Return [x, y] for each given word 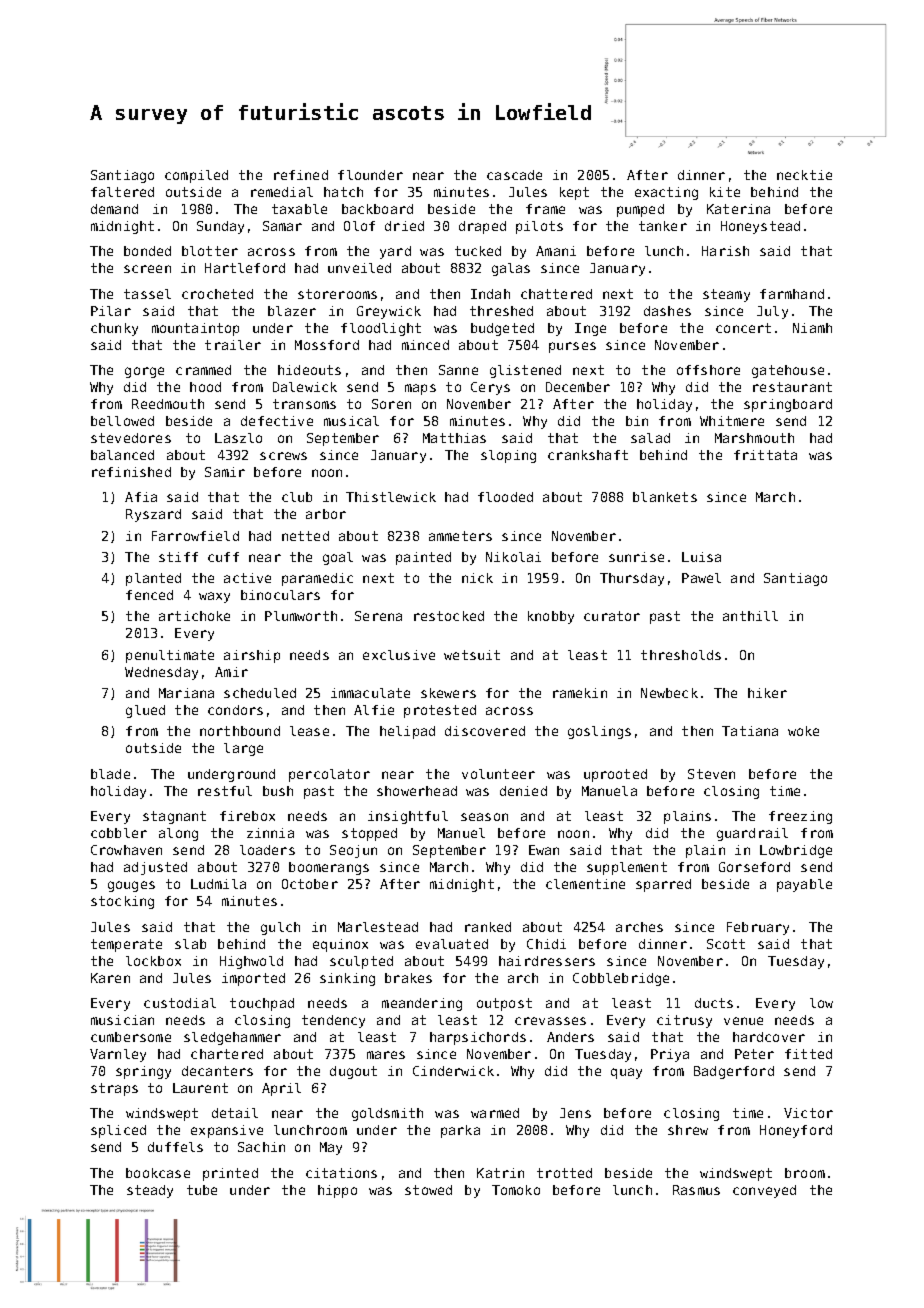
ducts [714, 1003]
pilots [539, 227]
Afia [141, 497]
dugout [353, 1072]
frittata [765, 455]
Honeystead [760, 227]
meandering [422, 1004]
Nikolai [513, 557]
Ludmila [218, 884]
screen [147, 269]
